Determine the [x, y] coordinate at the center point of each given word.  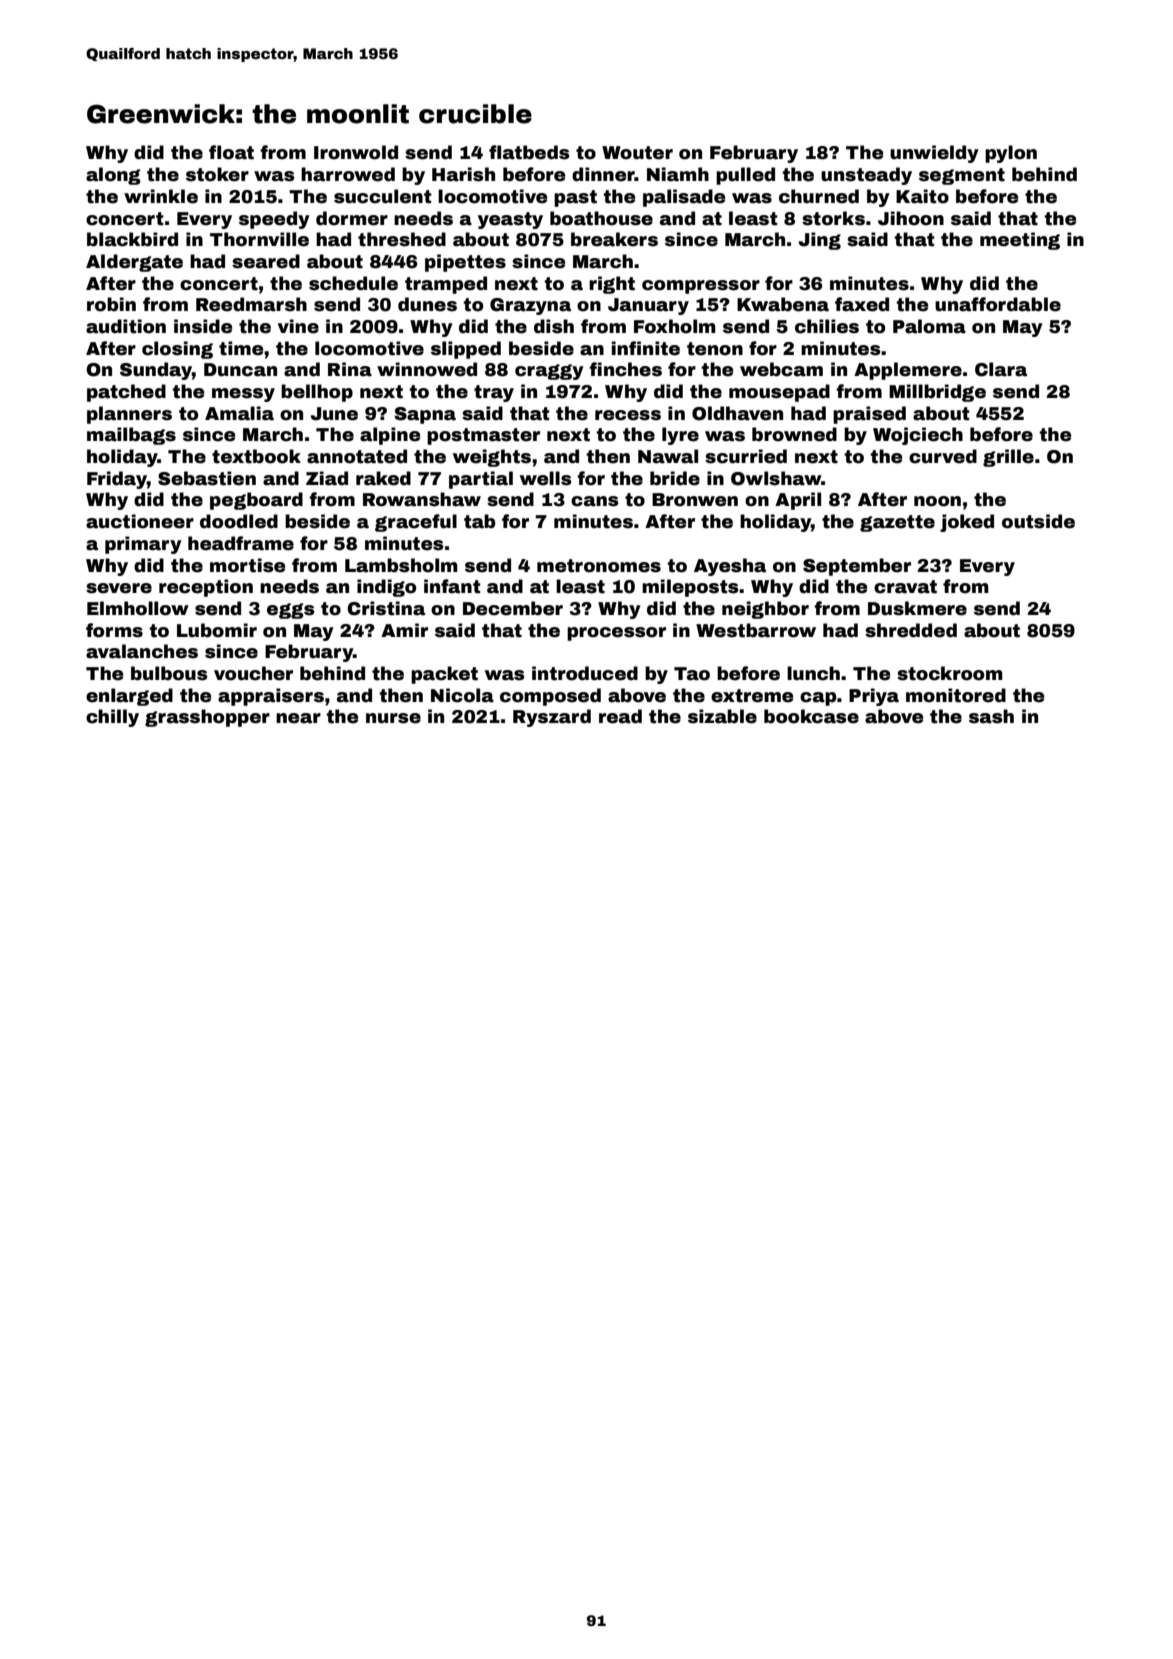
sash [991, 716]
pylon [1011, 154]
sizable [722, 716]
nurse [393, 718]
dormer [352, 218]
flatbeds [529, 152]
